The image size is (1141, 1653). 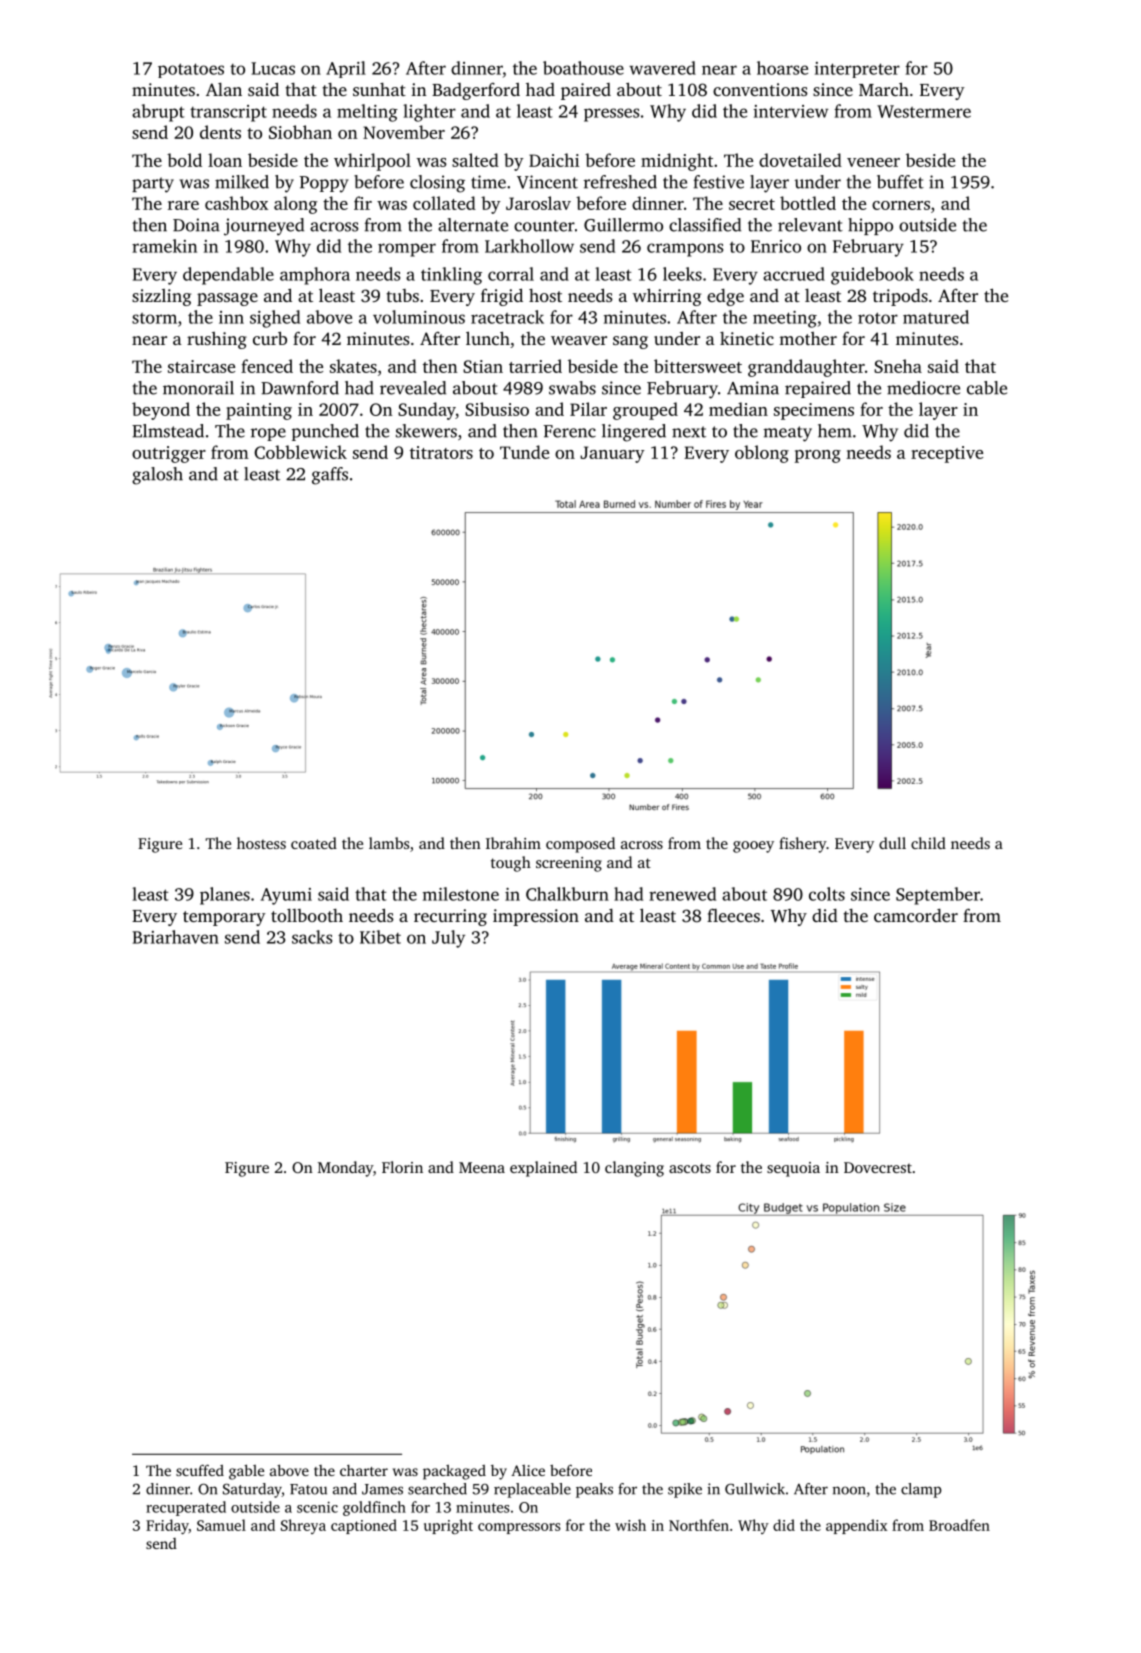 I want to click on melting, so click(x=367, y=113).
